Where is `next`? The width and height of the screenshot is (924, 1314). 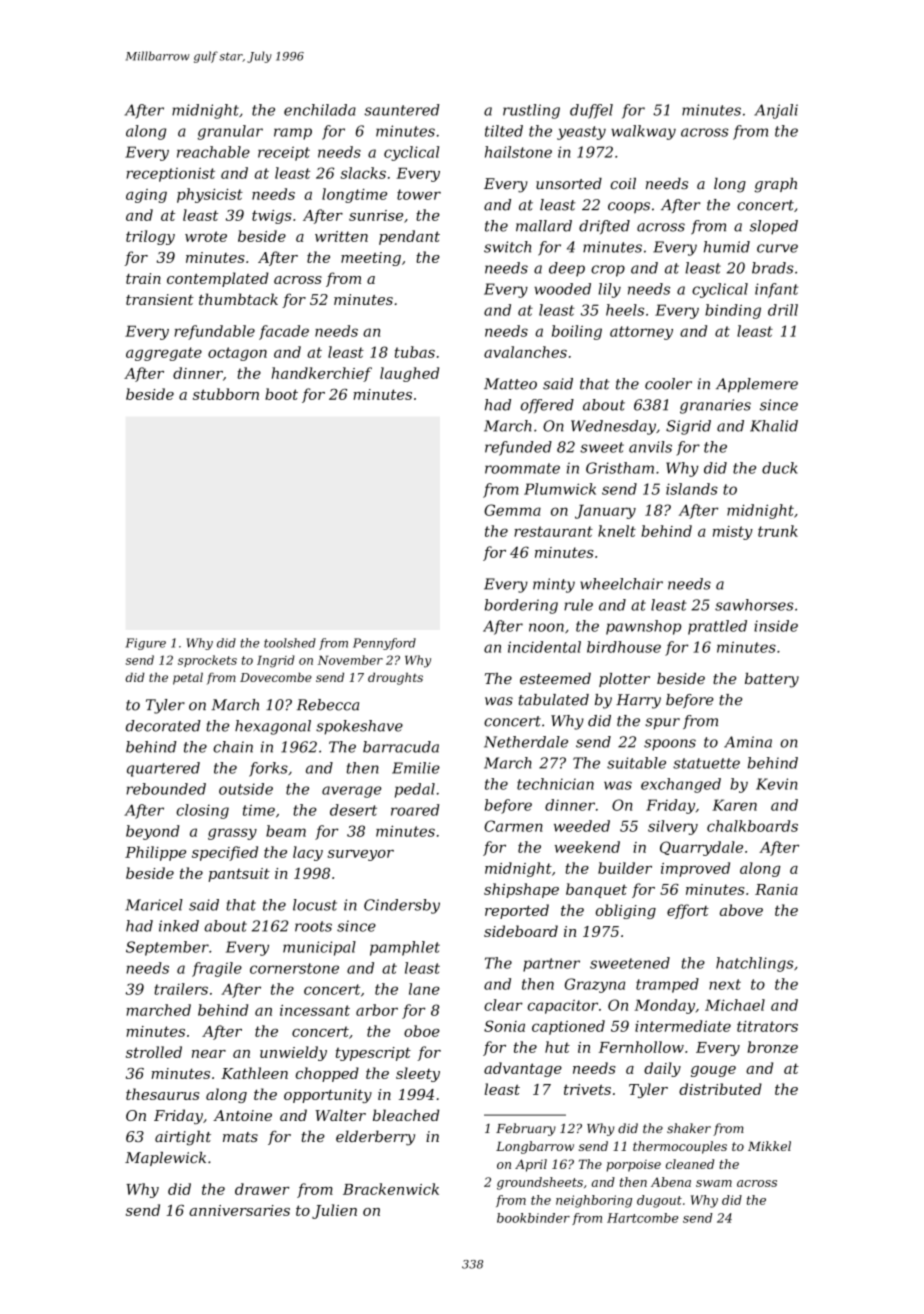 next is located at coordinates (725, 984).
